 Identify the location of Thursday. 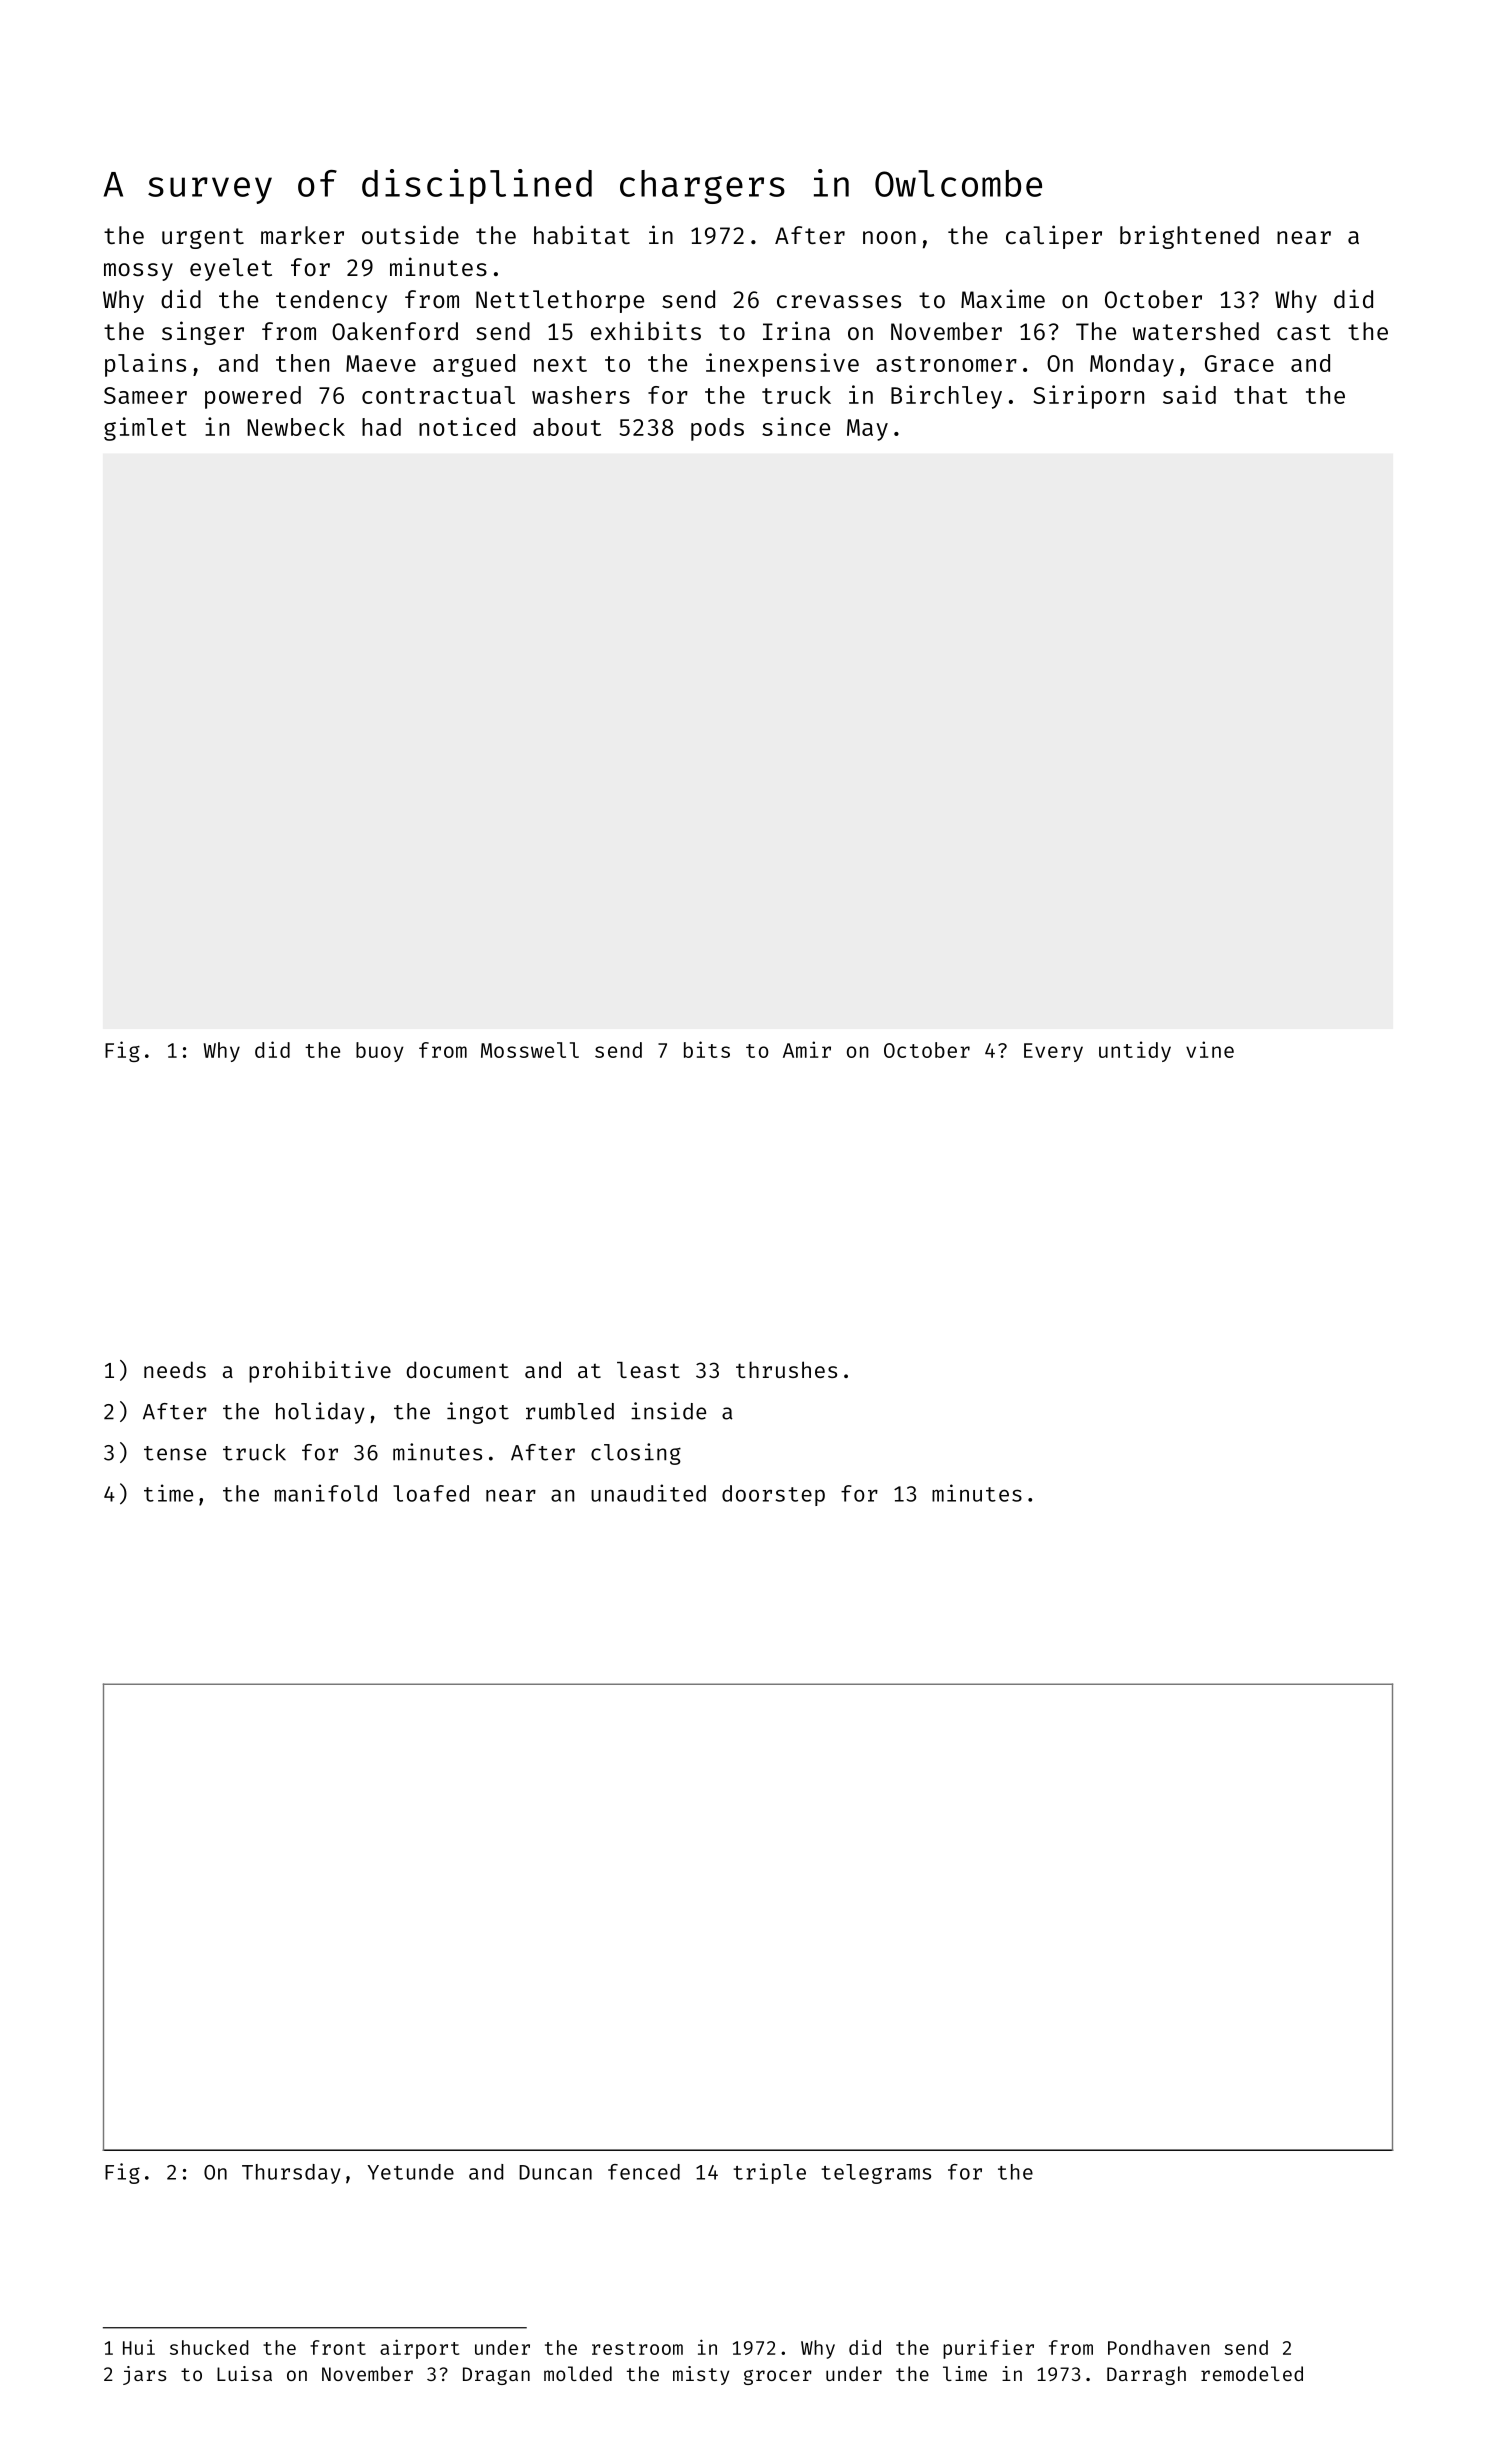
(291, 2174).
